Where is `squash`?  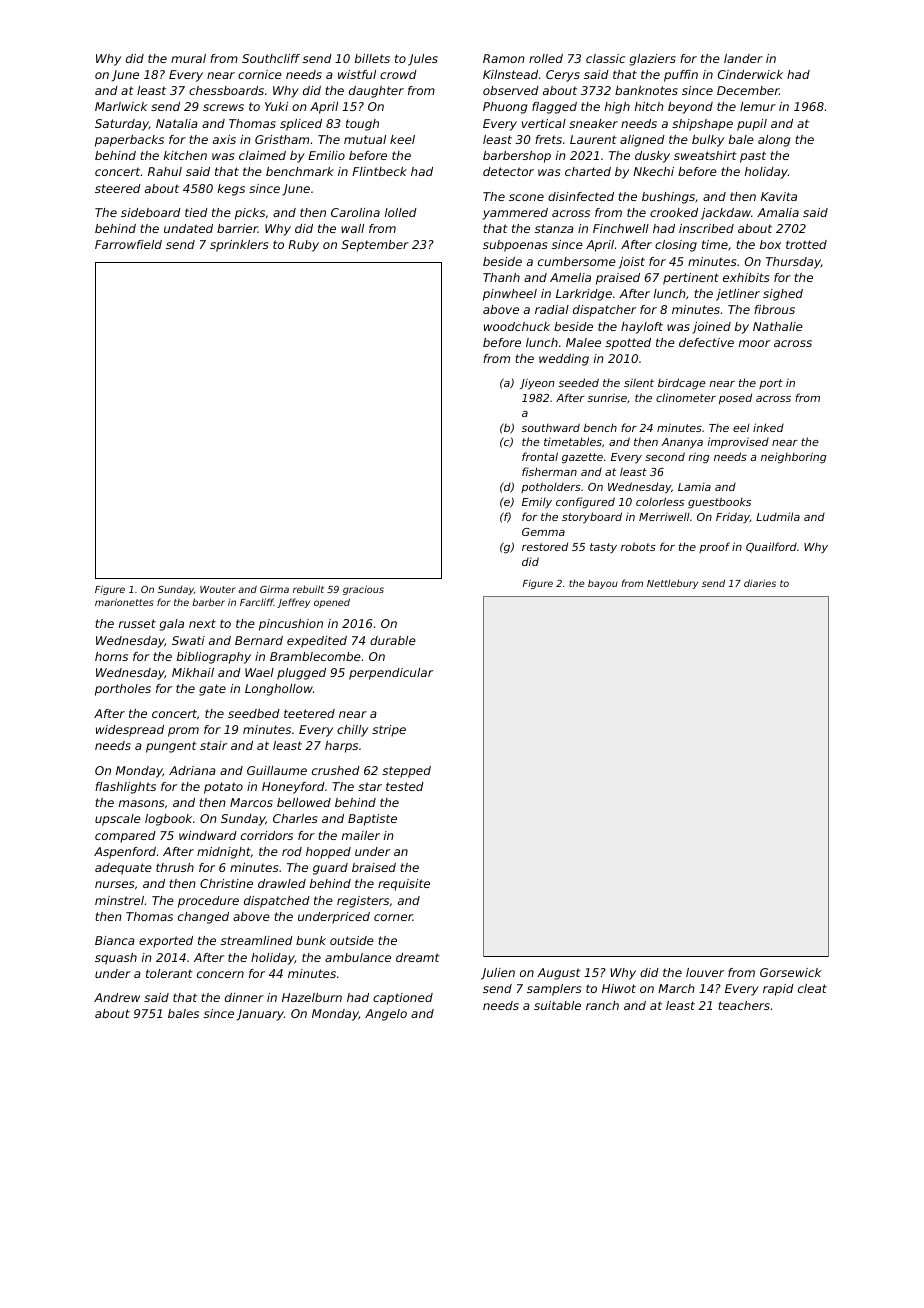
squash is located at coordinates (116, 959).
